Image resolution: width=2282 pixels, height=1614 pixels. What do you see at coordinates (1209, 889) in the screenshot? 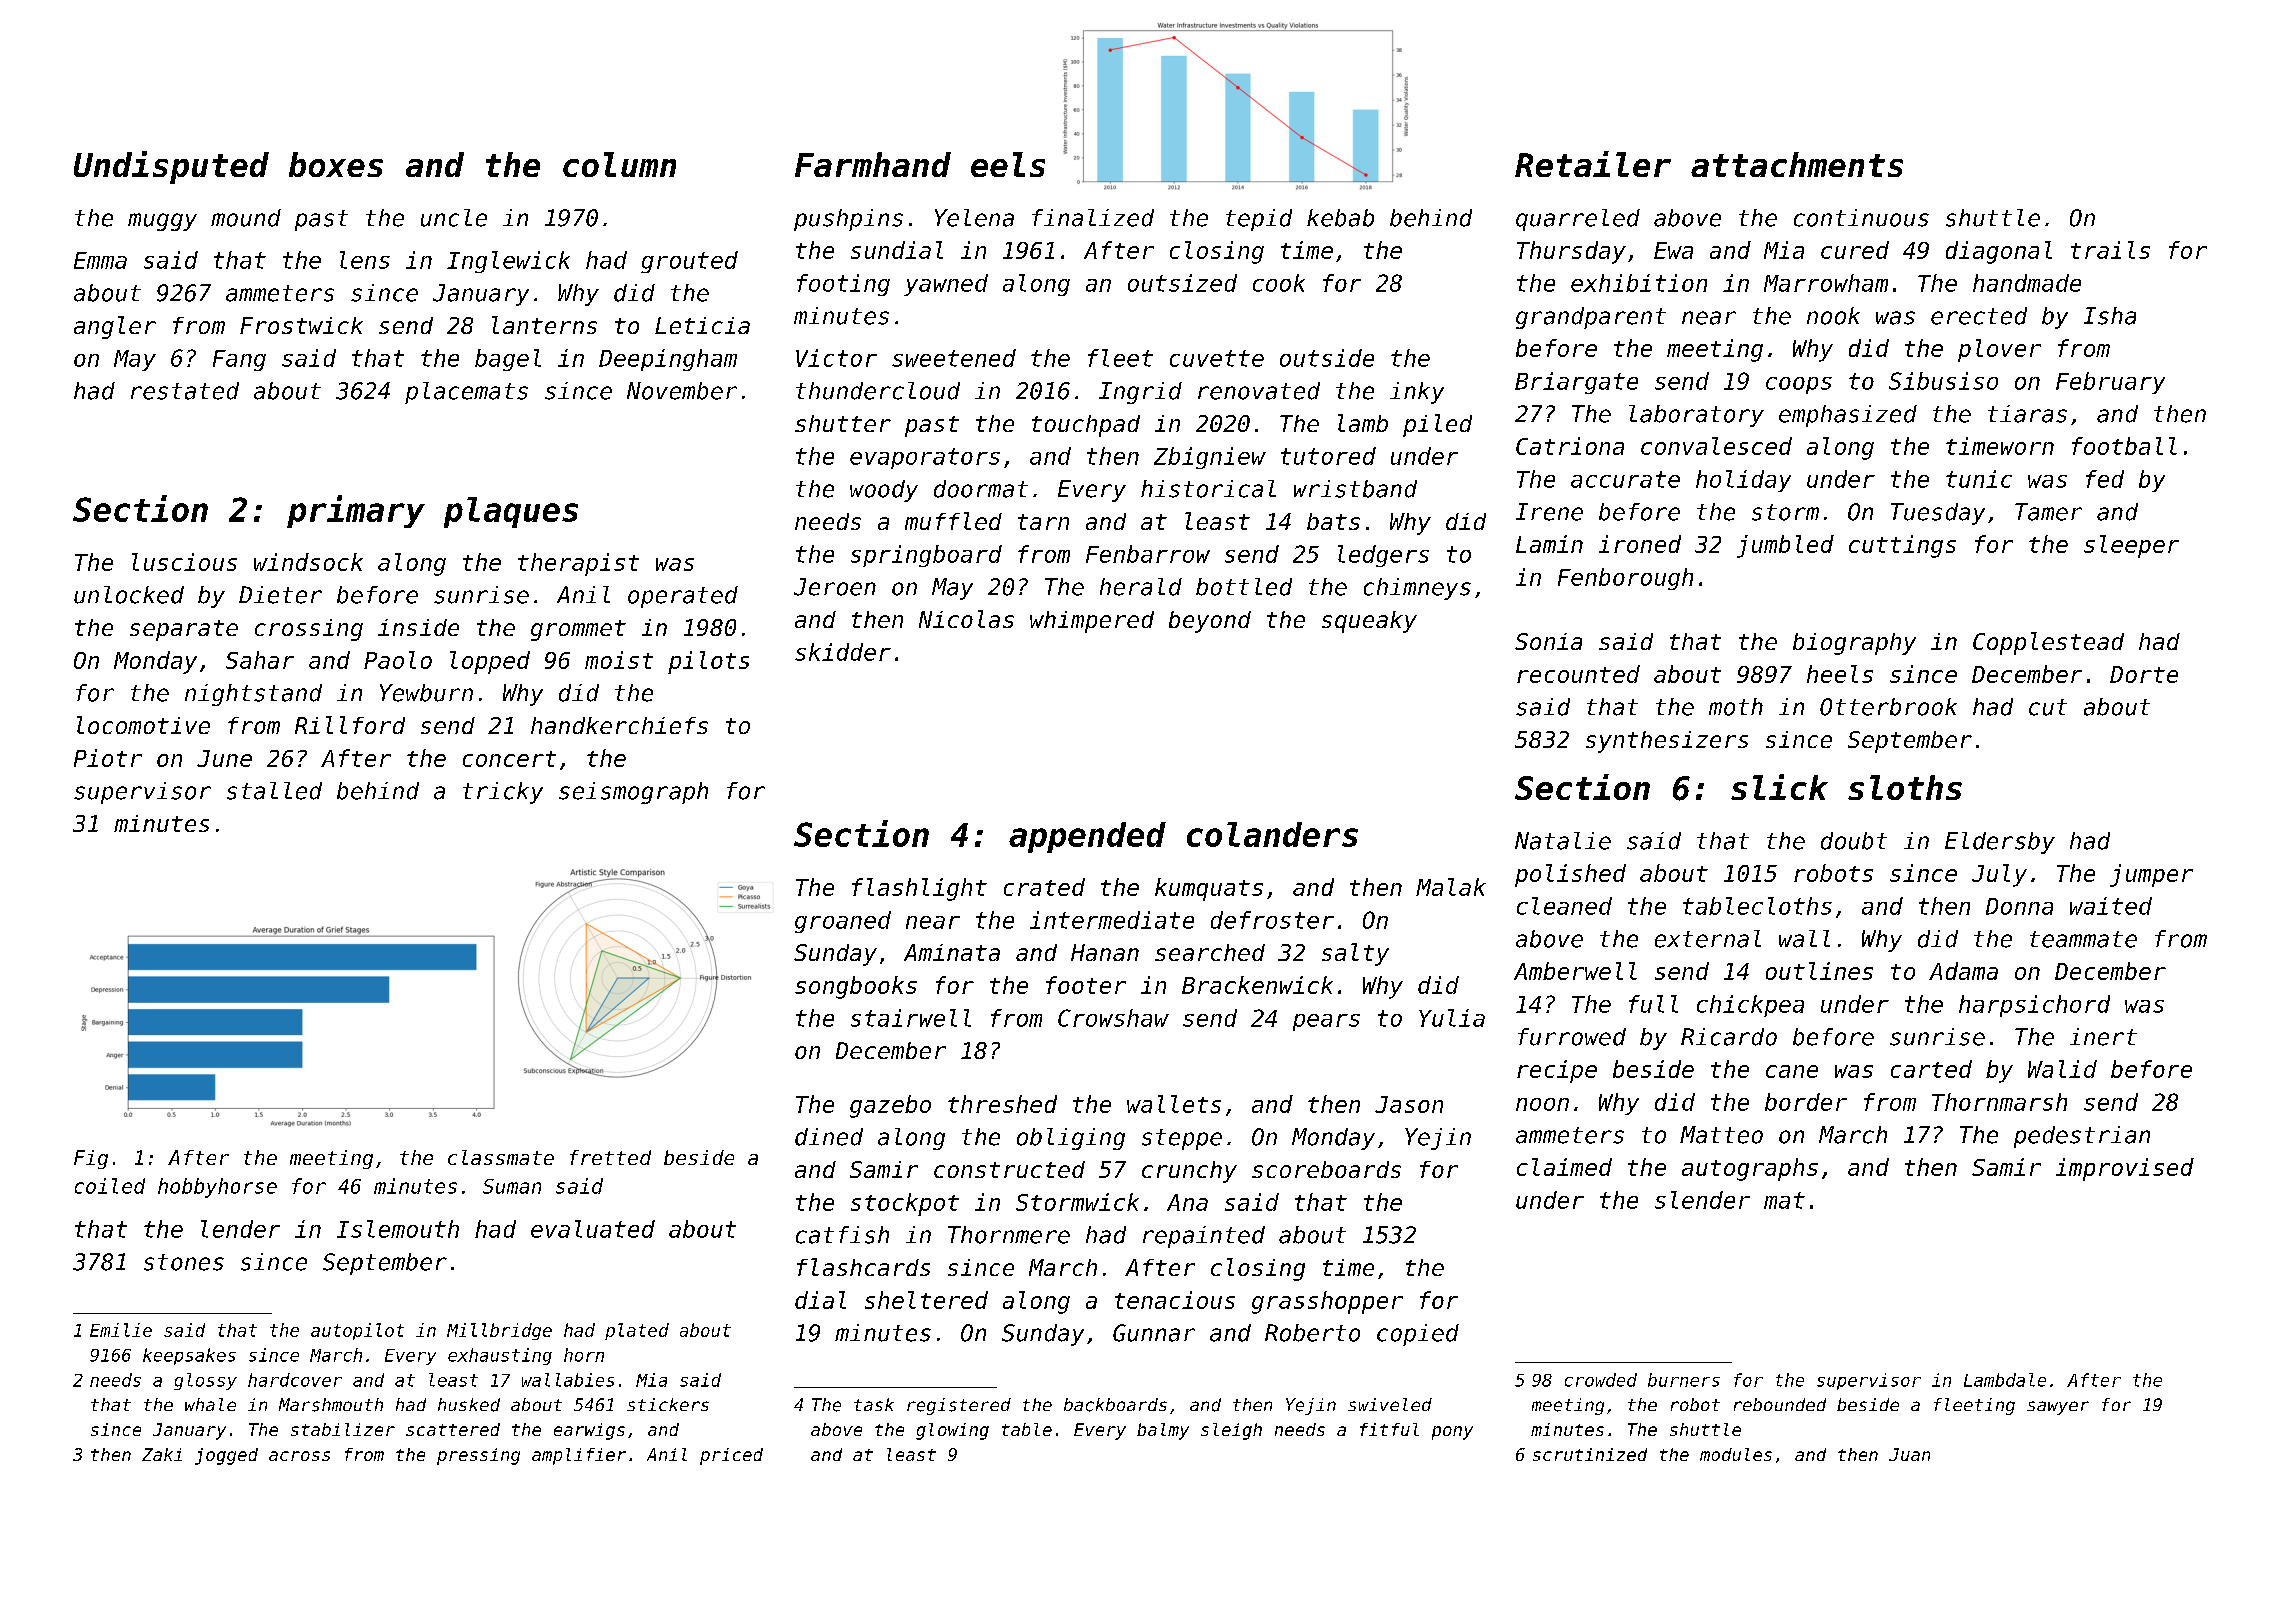
I see `kumquats` at bounding box center [1209, 889].
